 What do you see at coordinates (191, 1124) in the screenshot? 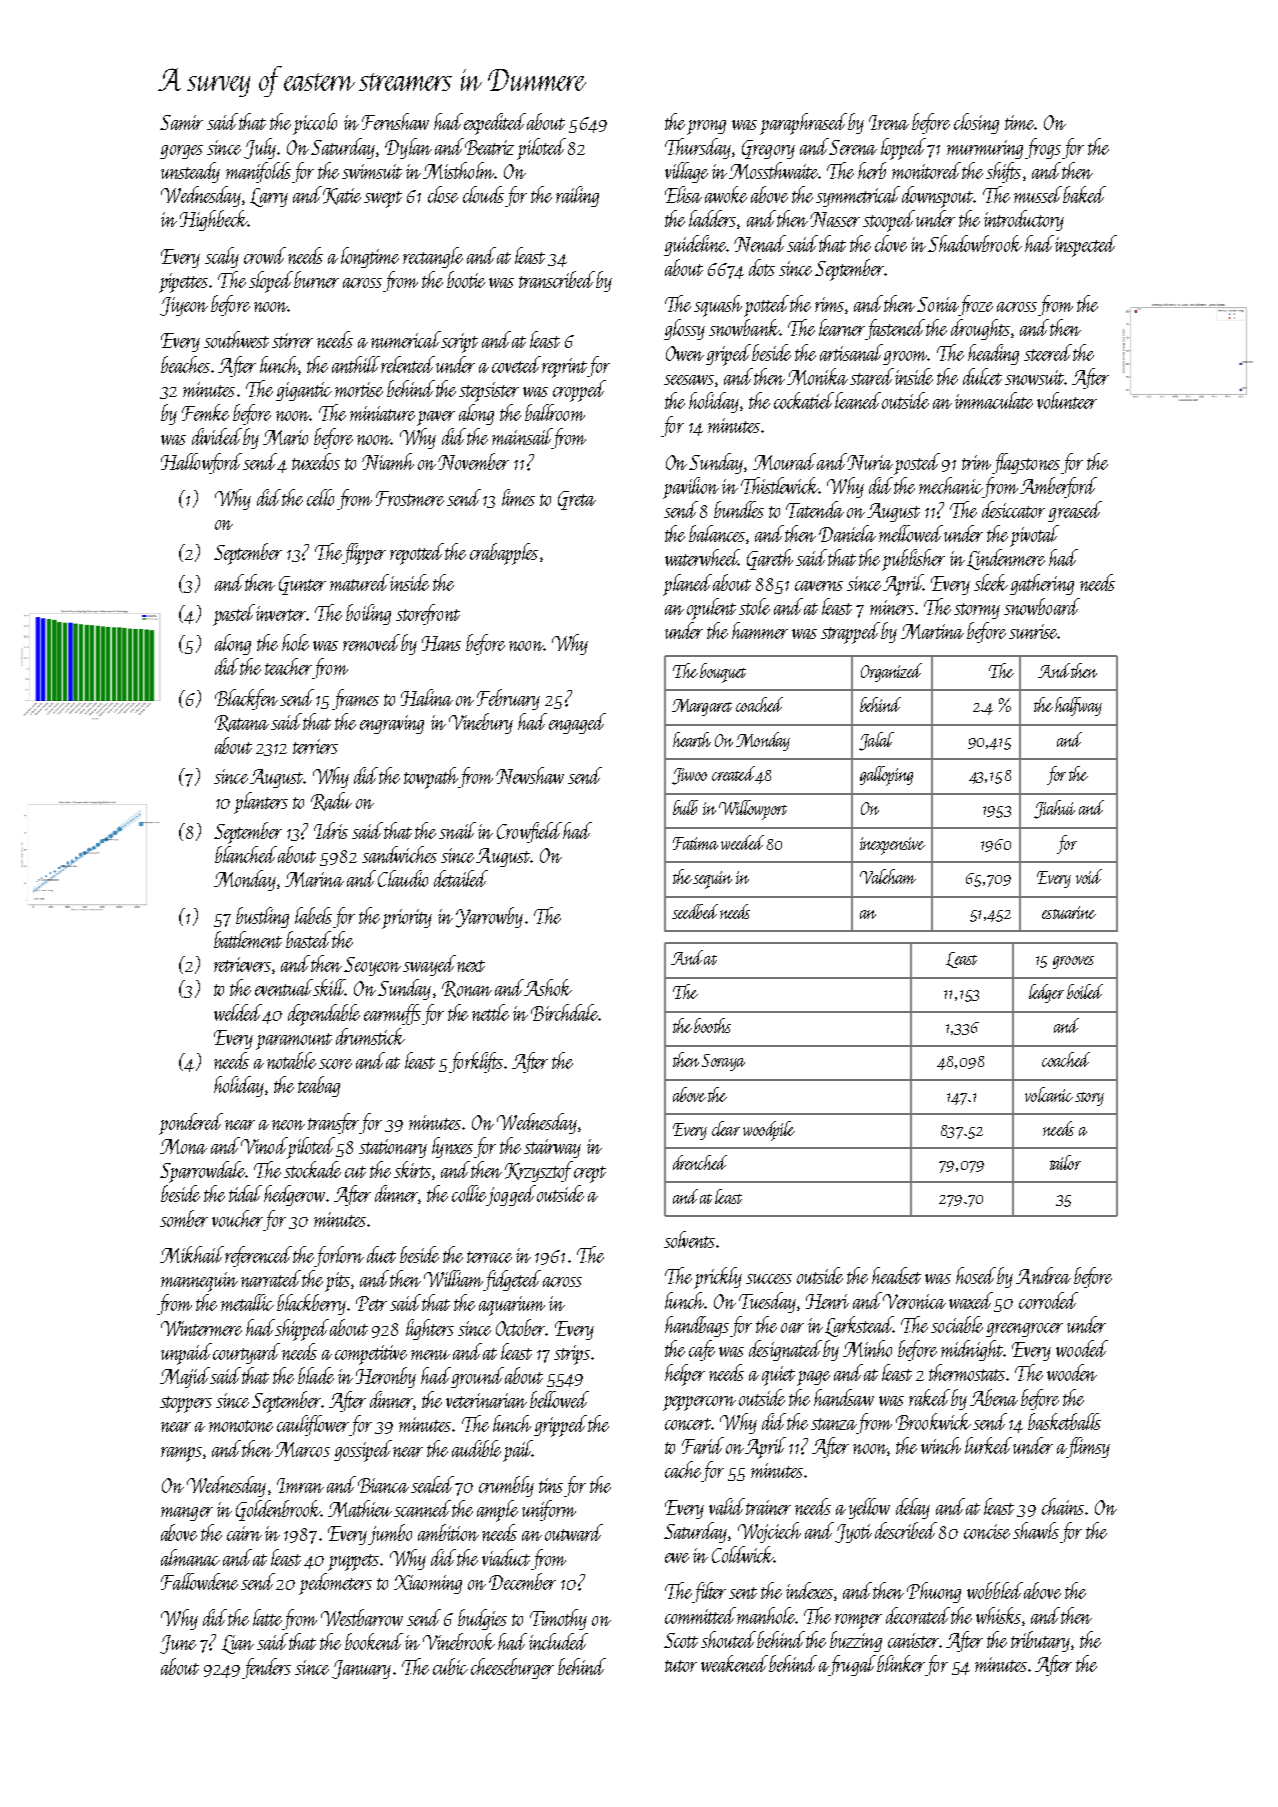
I see `pondered` at bounding box center [191, 1124].
